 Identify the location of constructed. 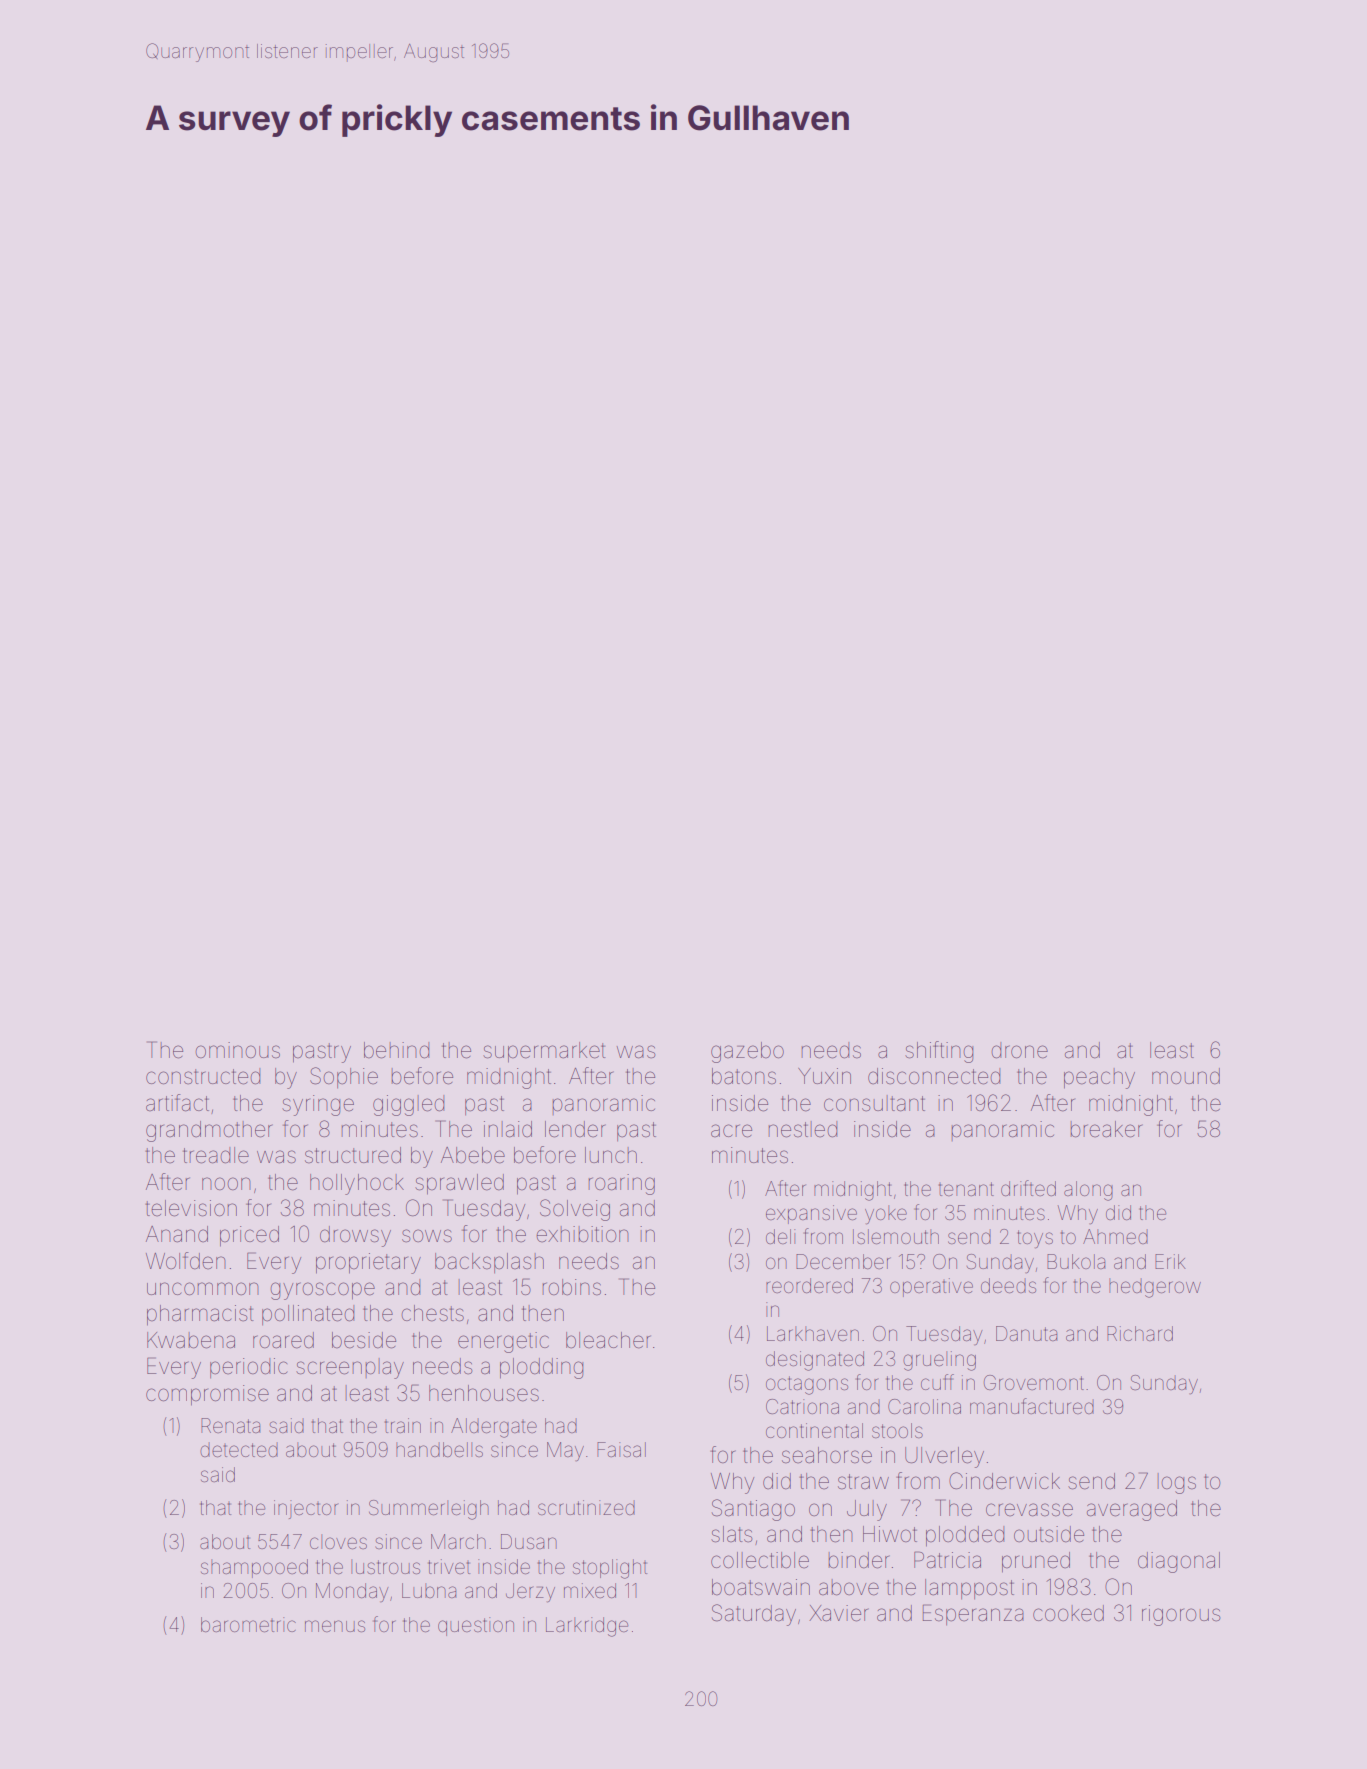
(203, 1076).
